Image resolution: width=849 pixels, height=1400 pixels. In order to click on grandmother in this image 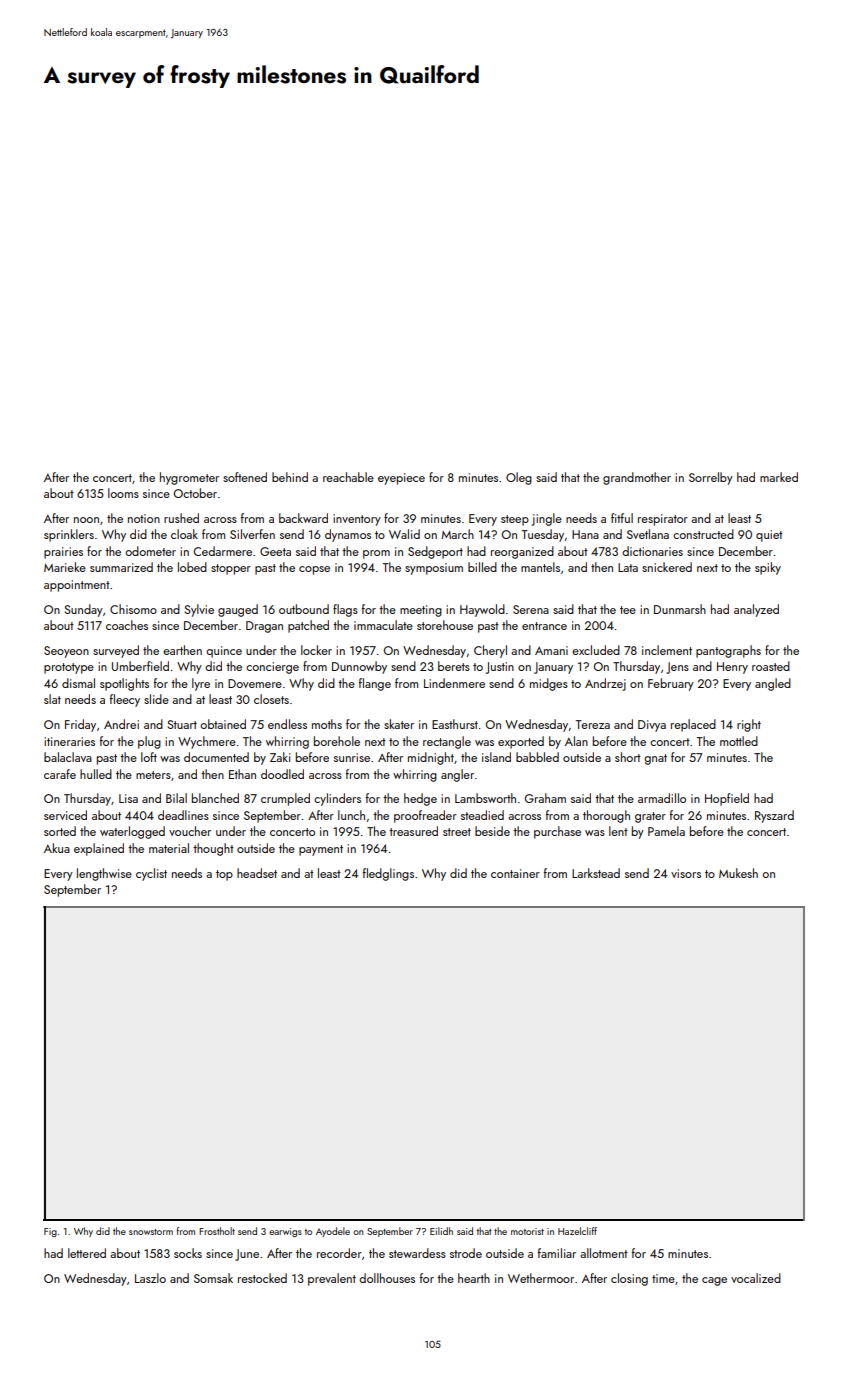, I will do `click(637, 478)`.
